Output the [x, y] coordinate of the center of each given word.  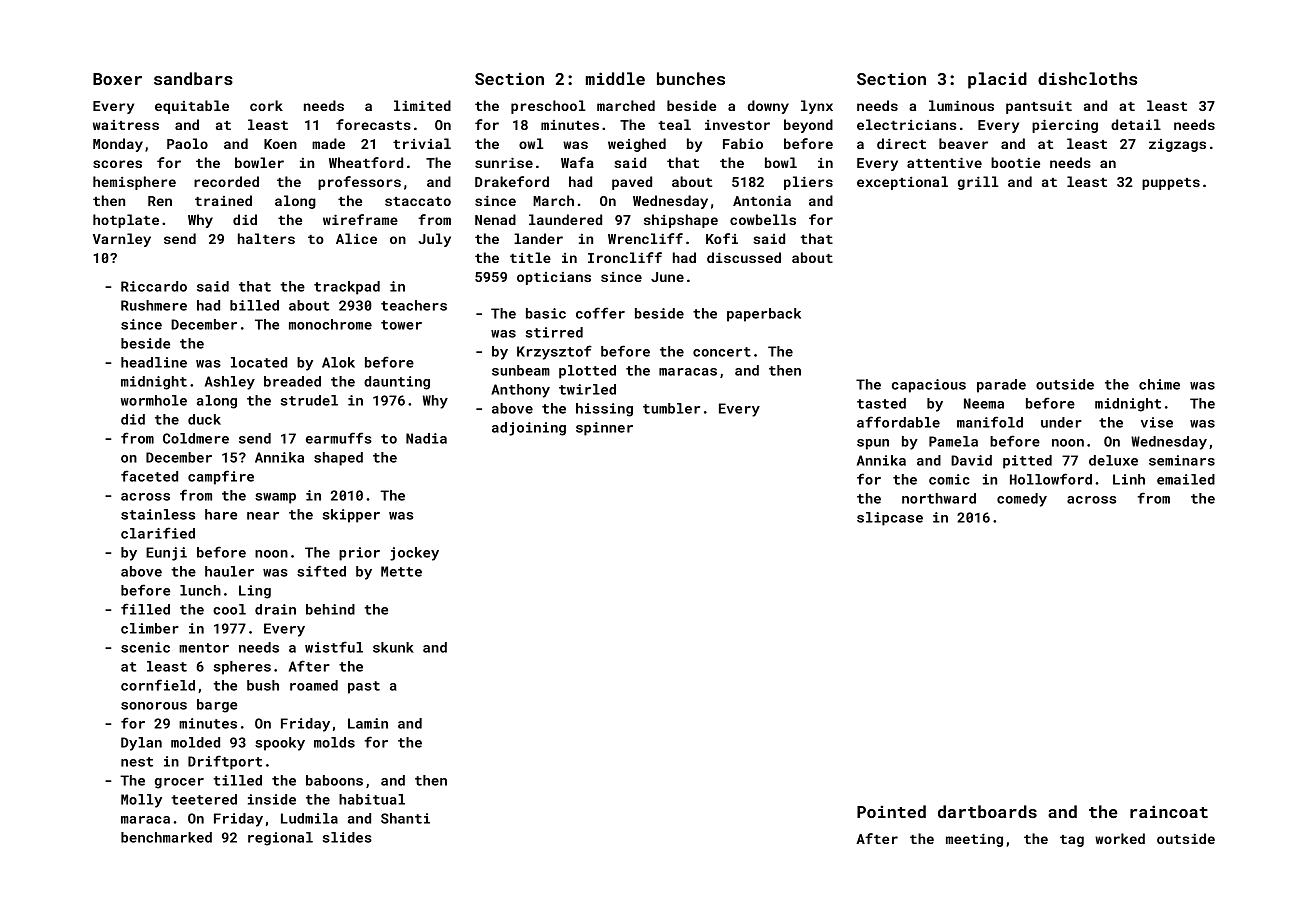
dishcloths [1087, 78]
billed [254, 305]
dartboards [987, 811]
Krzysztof [554, 352]
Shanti [405, 818]
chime [1159, 384]
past [364, 687]
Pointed [891, 811]
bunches [691, 78]
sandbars [193, 78]
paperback [764, 315]
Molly [141, 801]
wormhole [154, 400]
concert [722, 352]
